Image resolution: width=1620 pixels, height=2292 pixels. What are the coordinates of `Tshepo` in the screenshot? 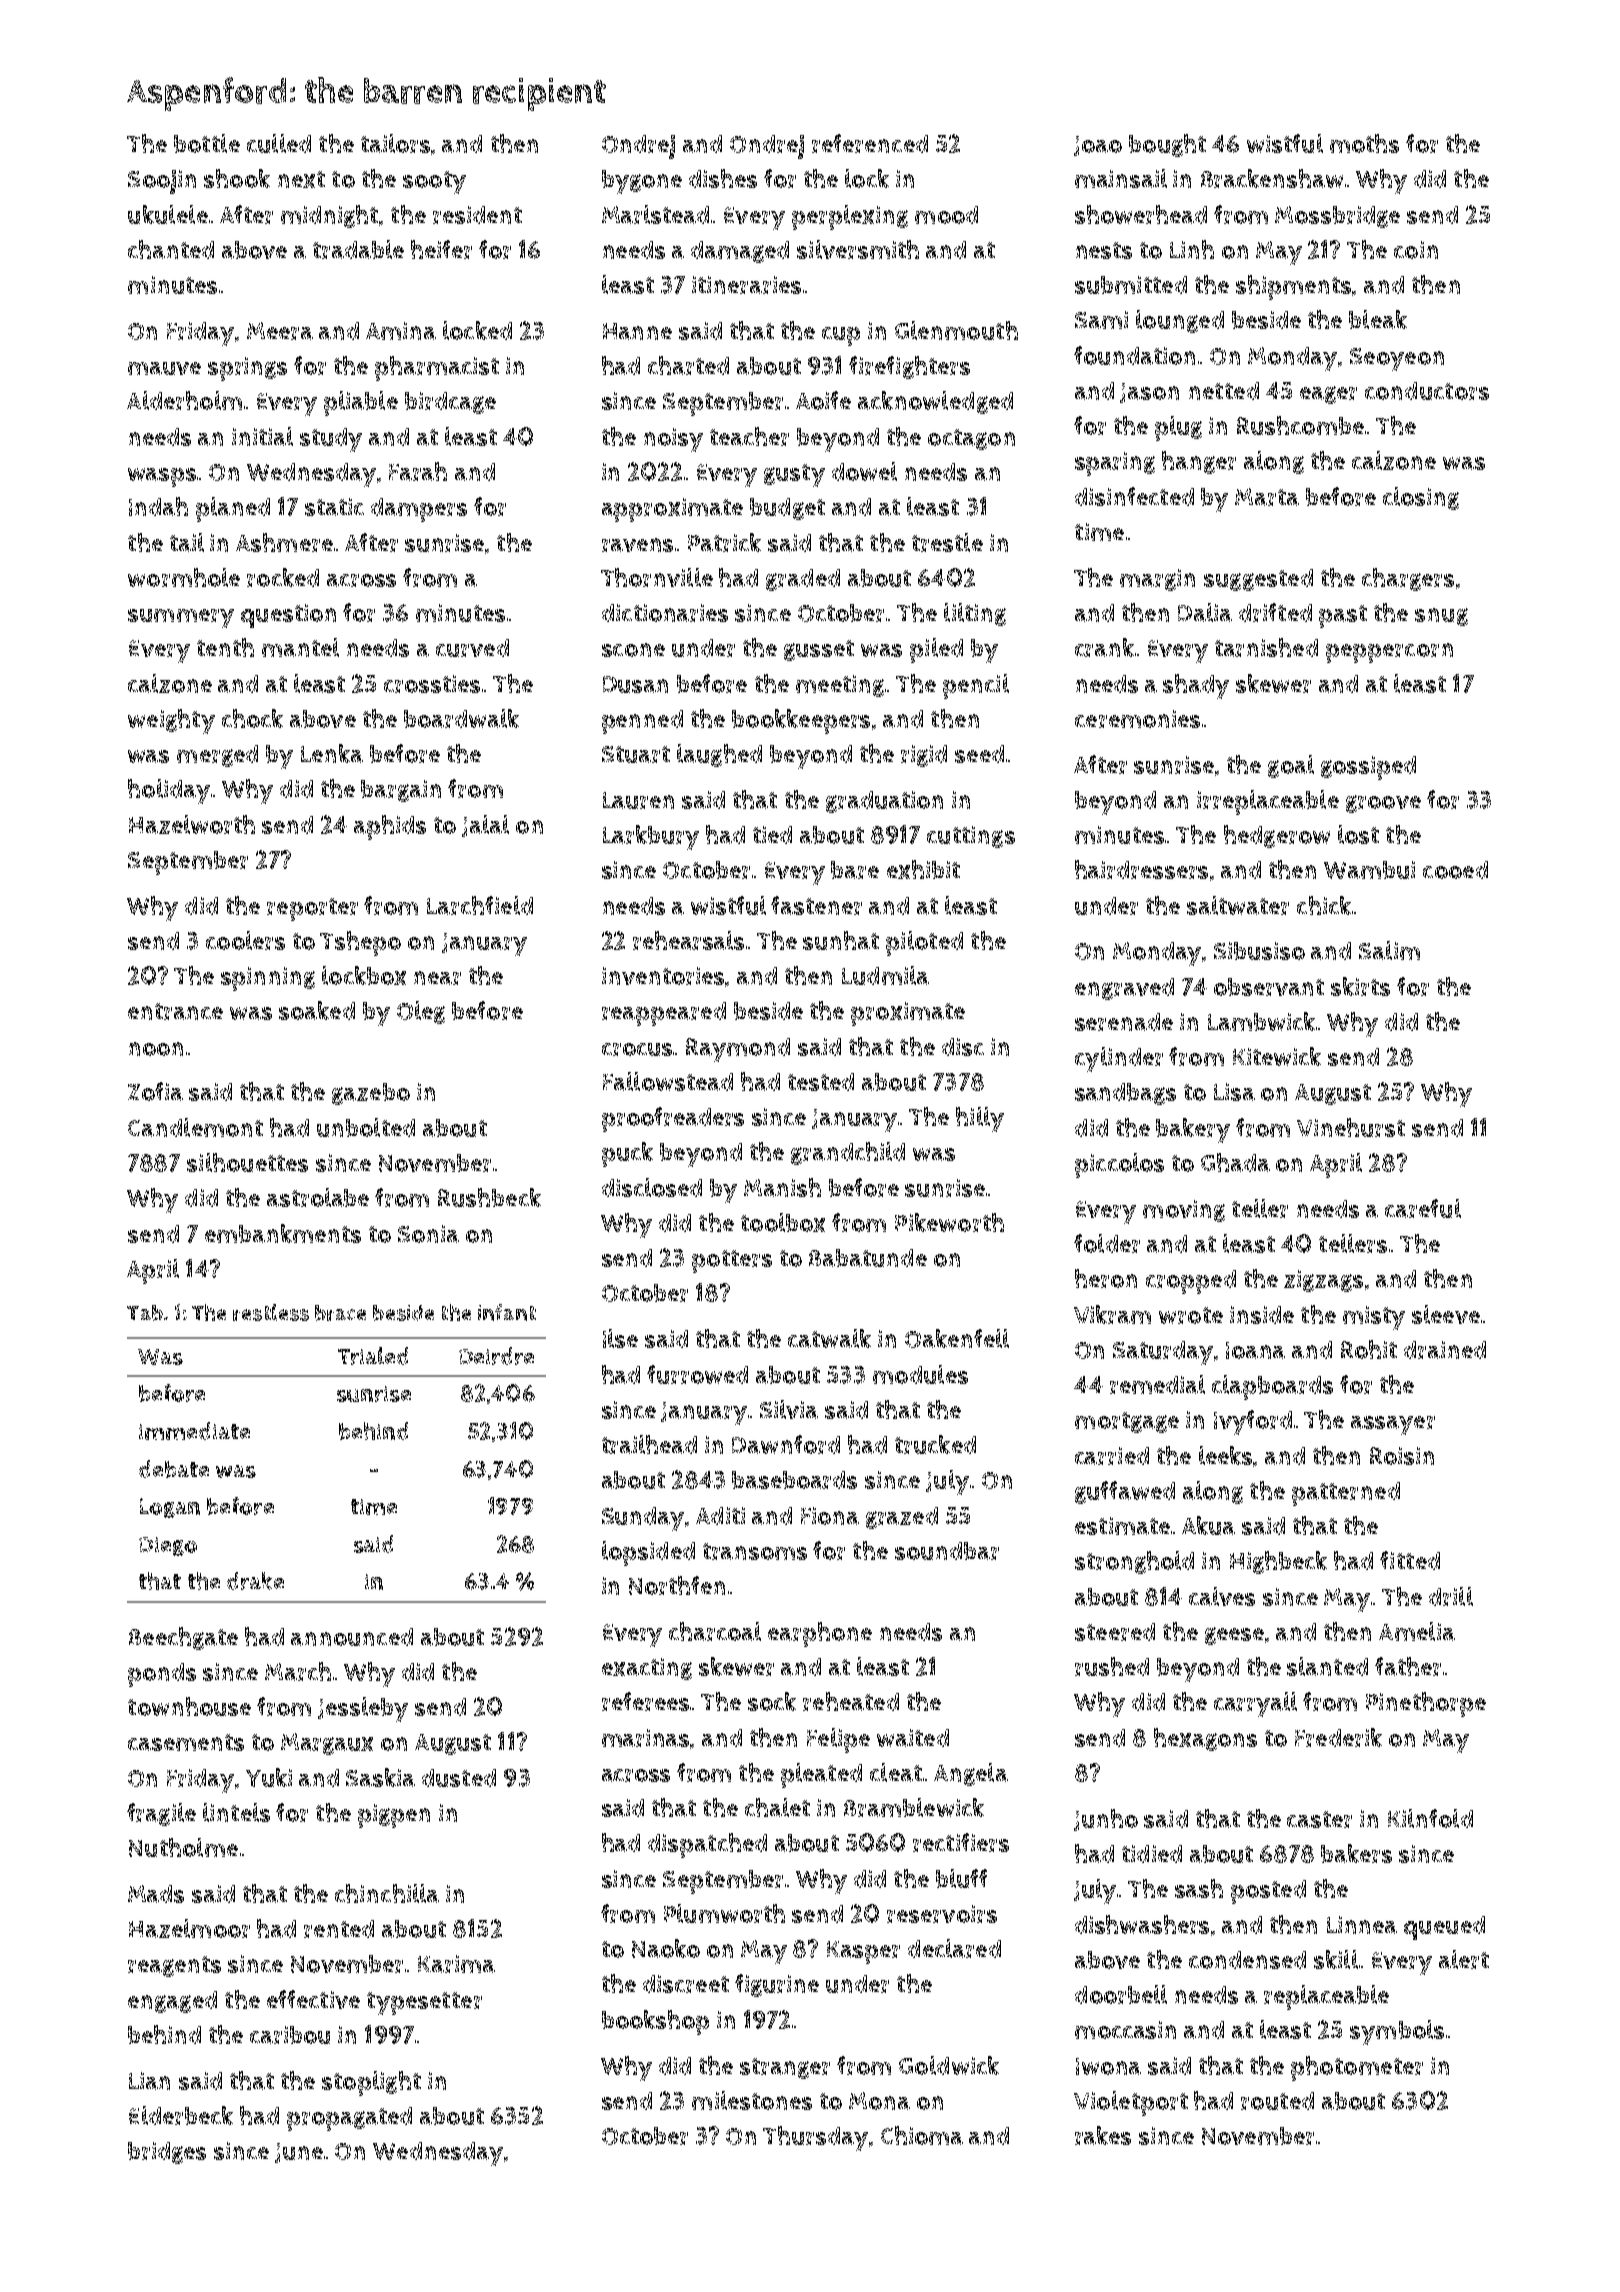 It's located at (360, 943).
